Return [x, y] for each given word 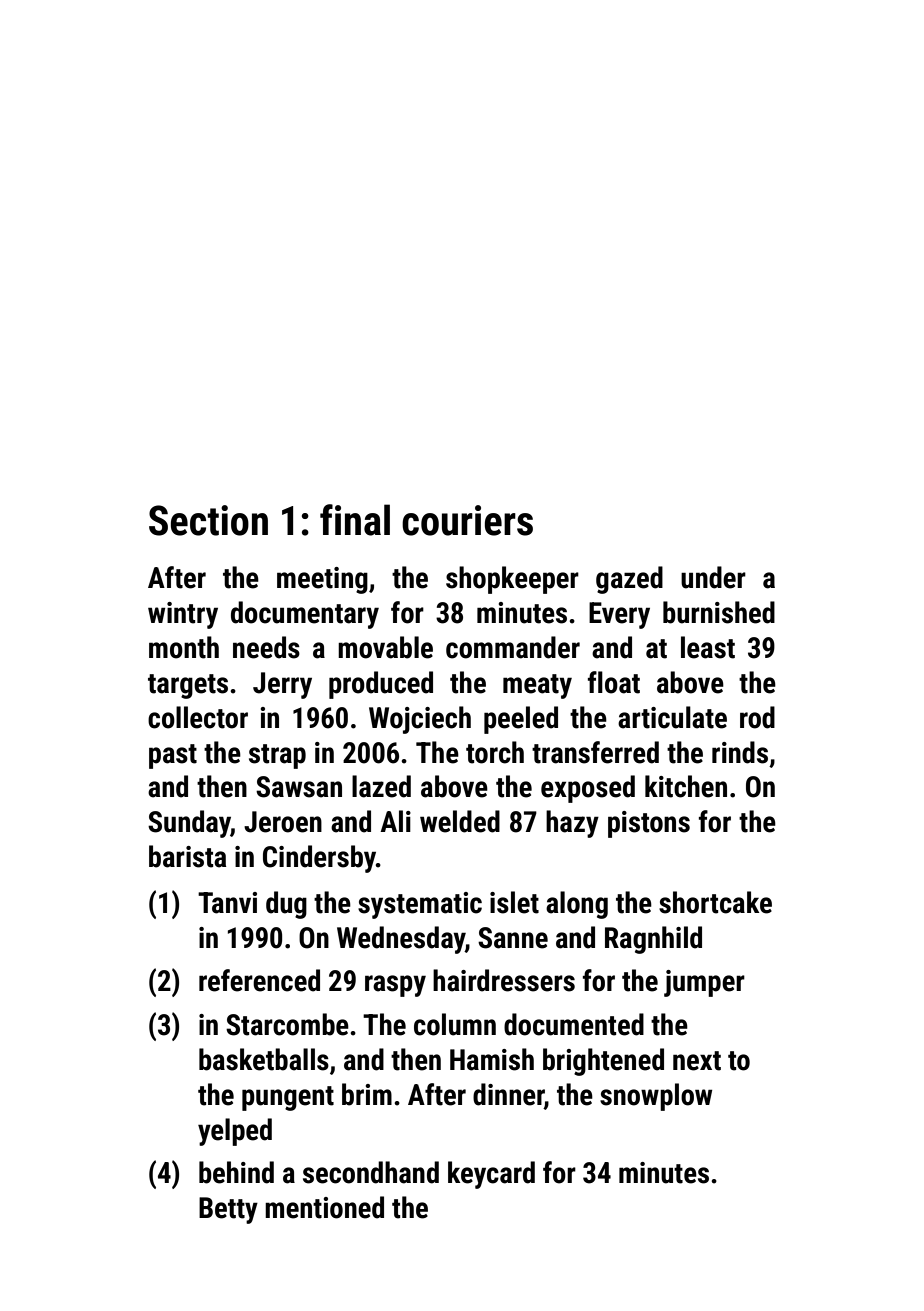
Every [619, 615]
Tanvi [227, 903]
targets [188, 686]
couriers [467, 520]
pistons [649, 824]
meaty [537, 686]
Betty [228, 1210]
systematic [420, 905]
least [708, 647]
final [355, 520]
